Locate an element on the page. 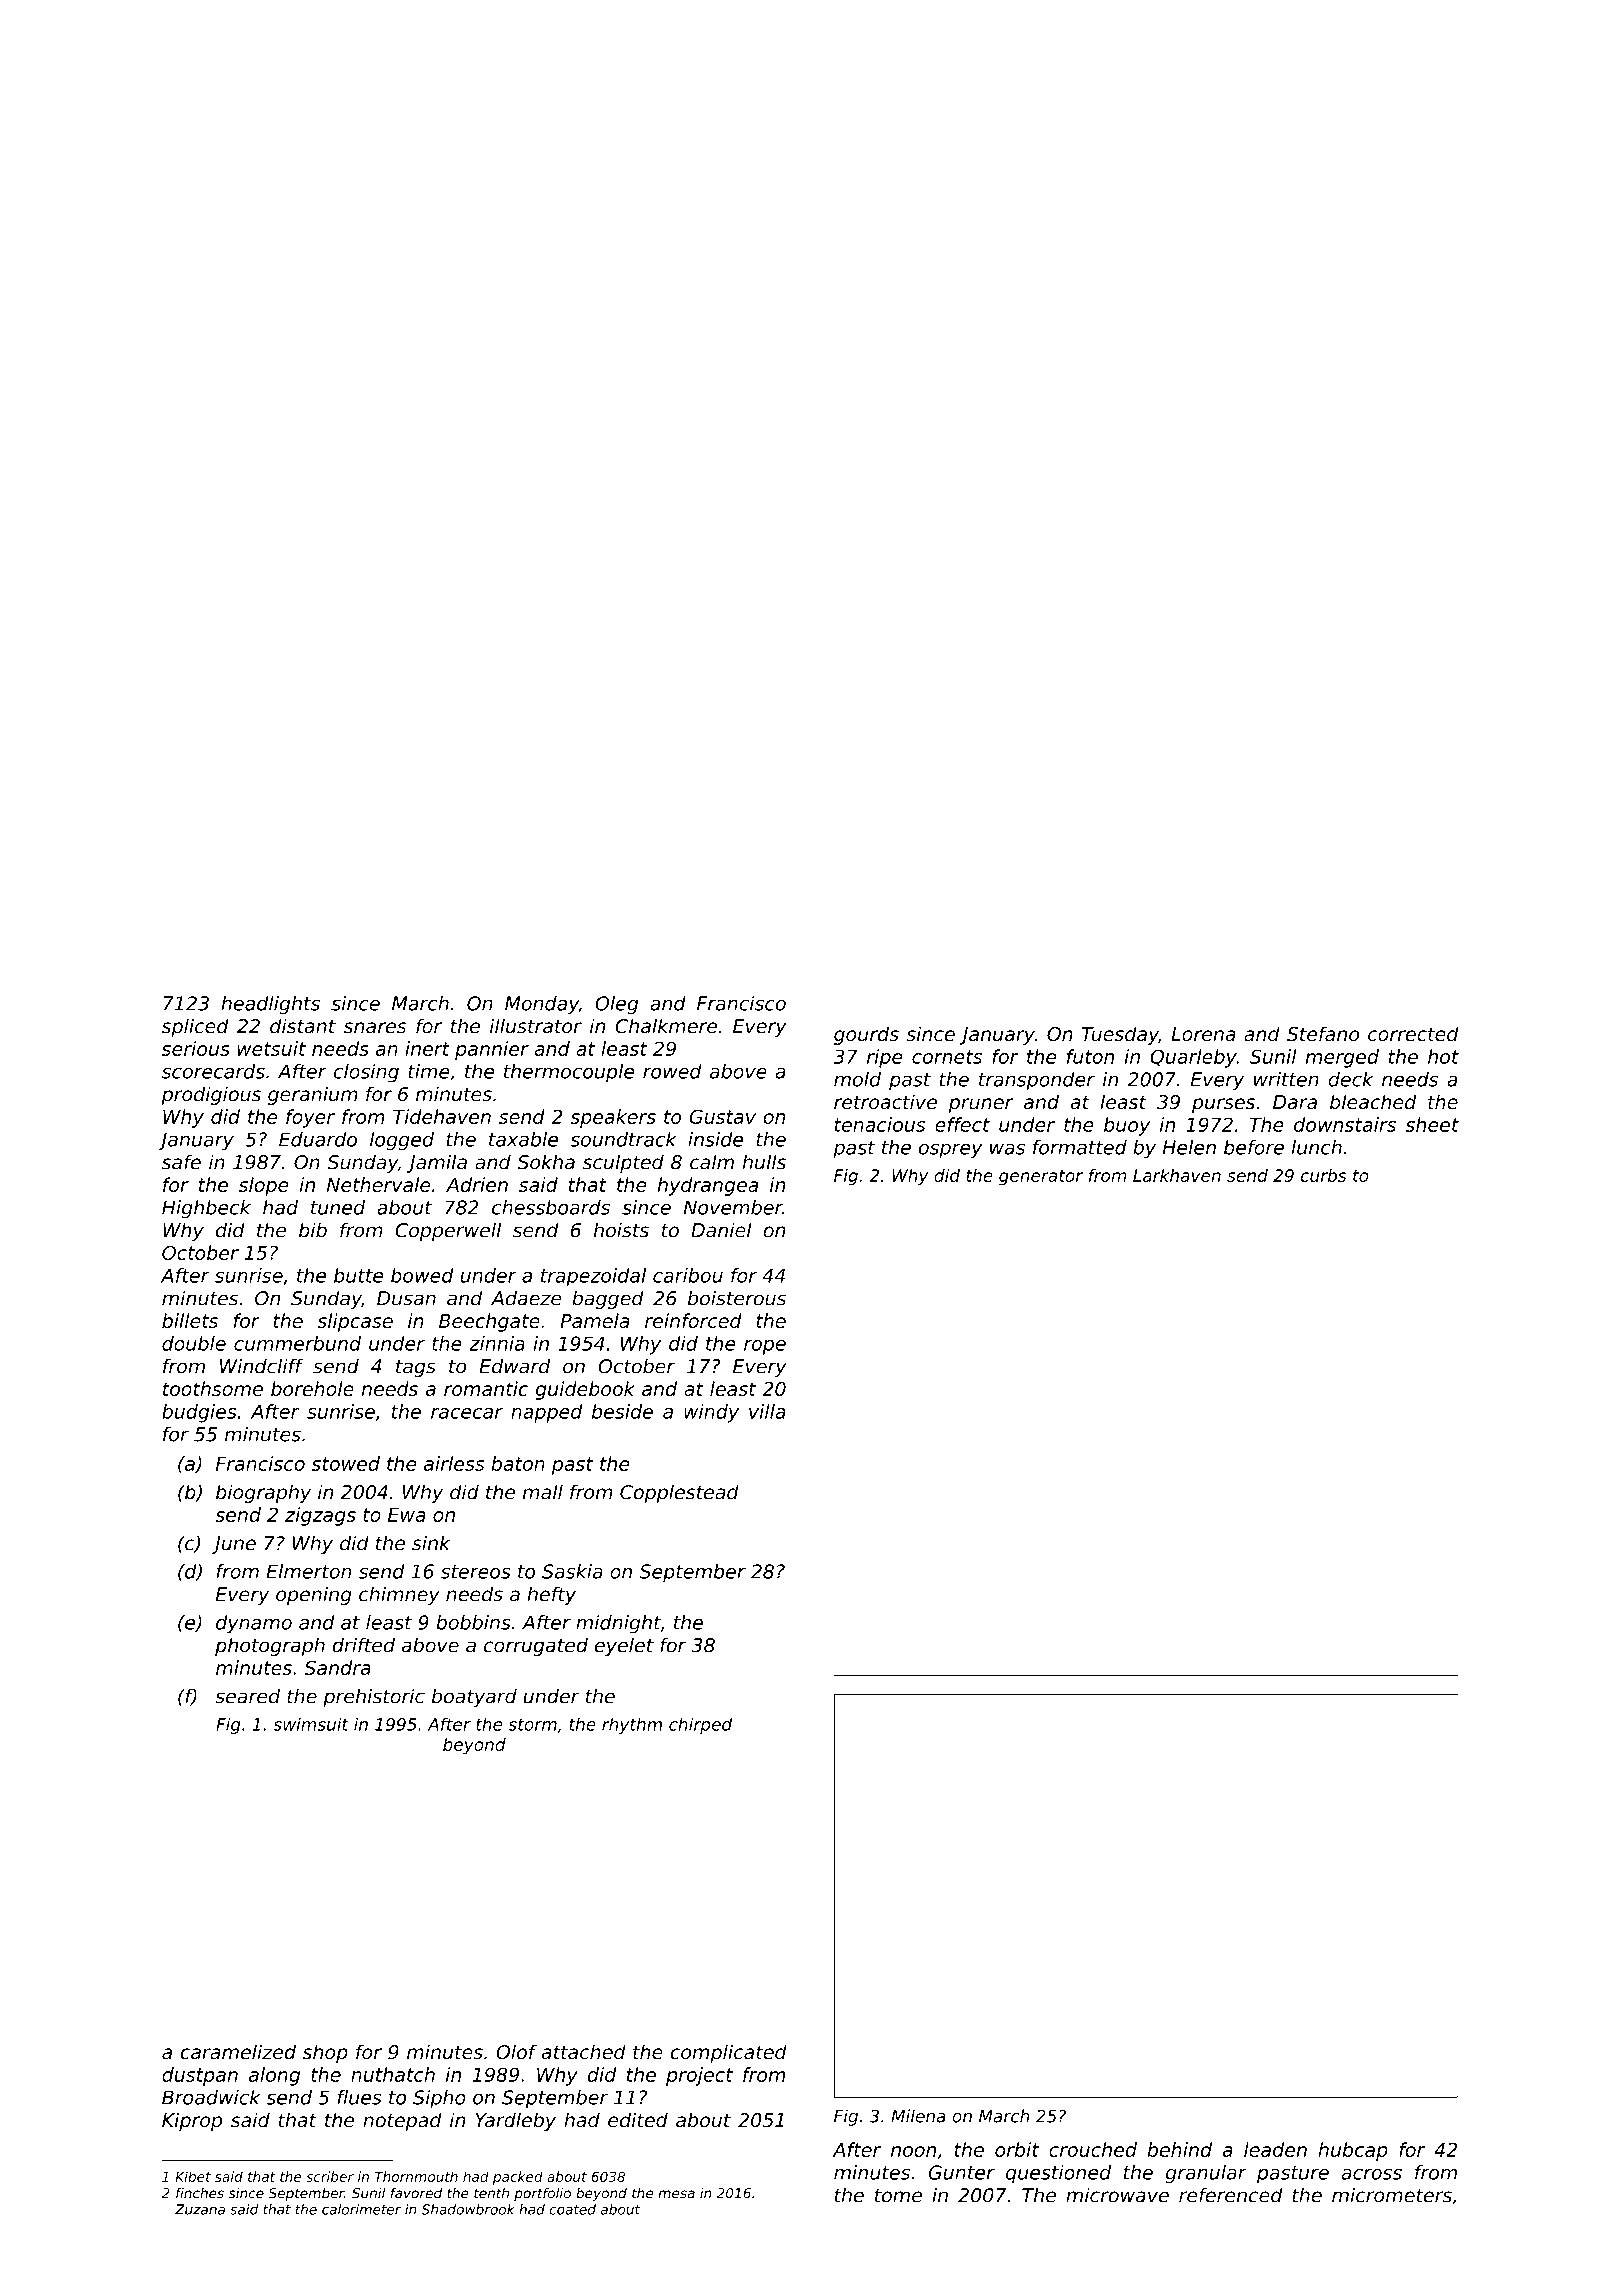  Elmerton is located at coordinates (309, 1571).
